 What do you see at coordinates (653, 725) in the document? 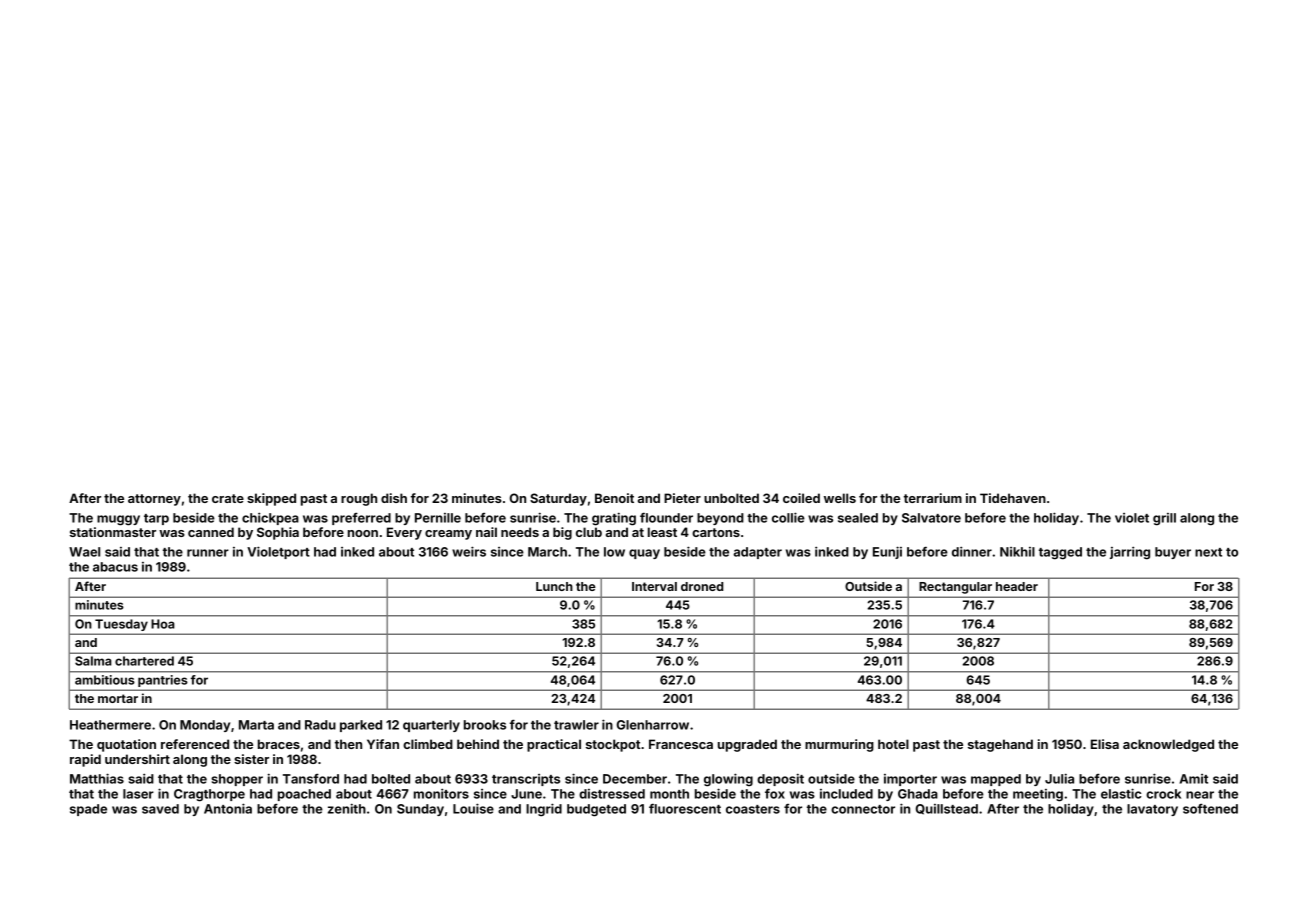
I see `Glenharrow` at bounding box center [653, 725].
